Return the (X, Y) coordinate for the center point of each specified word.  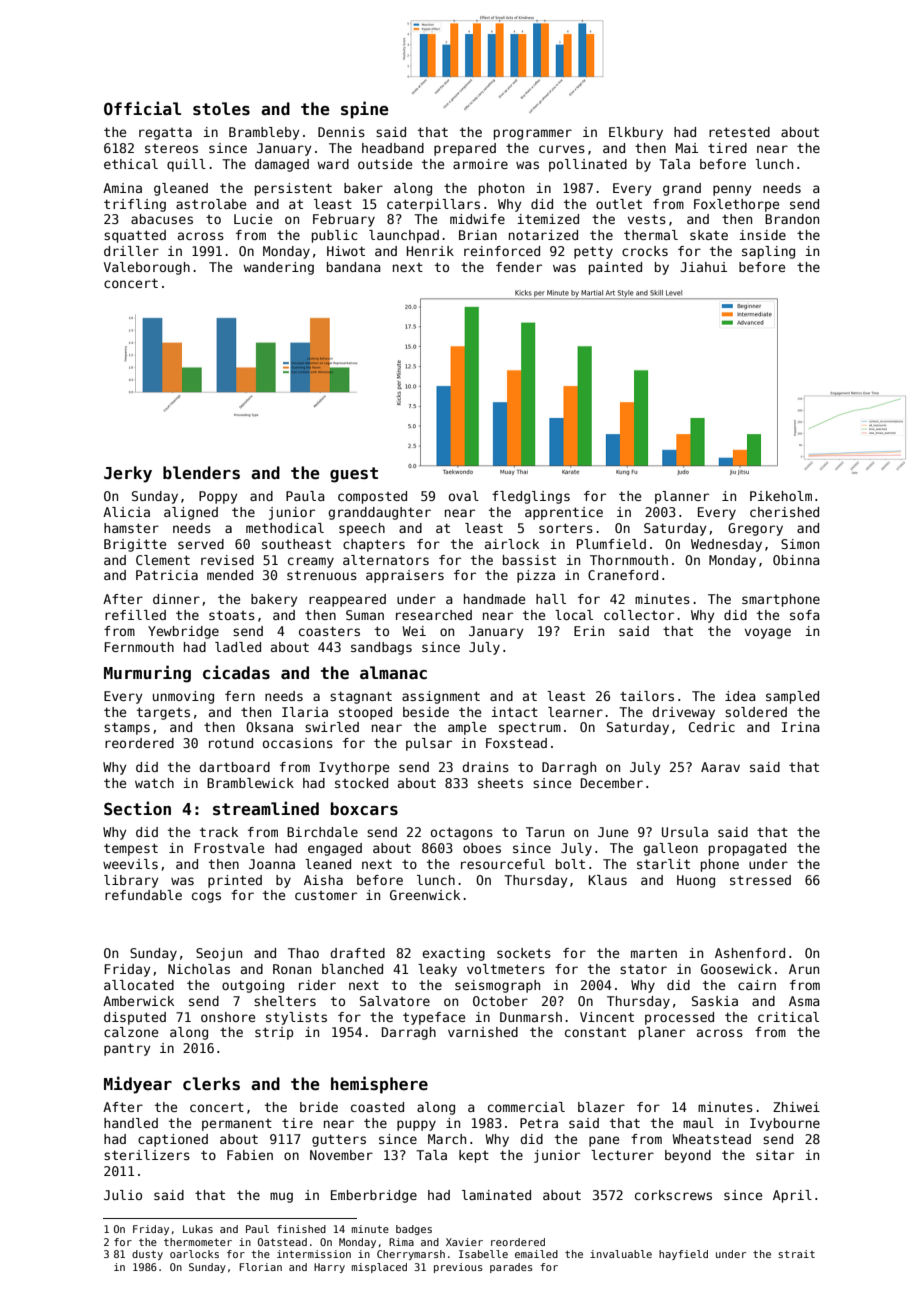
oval (464, 496)
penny (732, 190)
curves (562, 149)
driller (131, 251)
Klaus (608, 880)
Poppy (218, 497)
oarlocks (194, 1254)
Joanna (272, 864)
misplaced (379, 1268)
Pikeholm (781, 496)
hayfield (683, 1255)
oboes (482, 848)
